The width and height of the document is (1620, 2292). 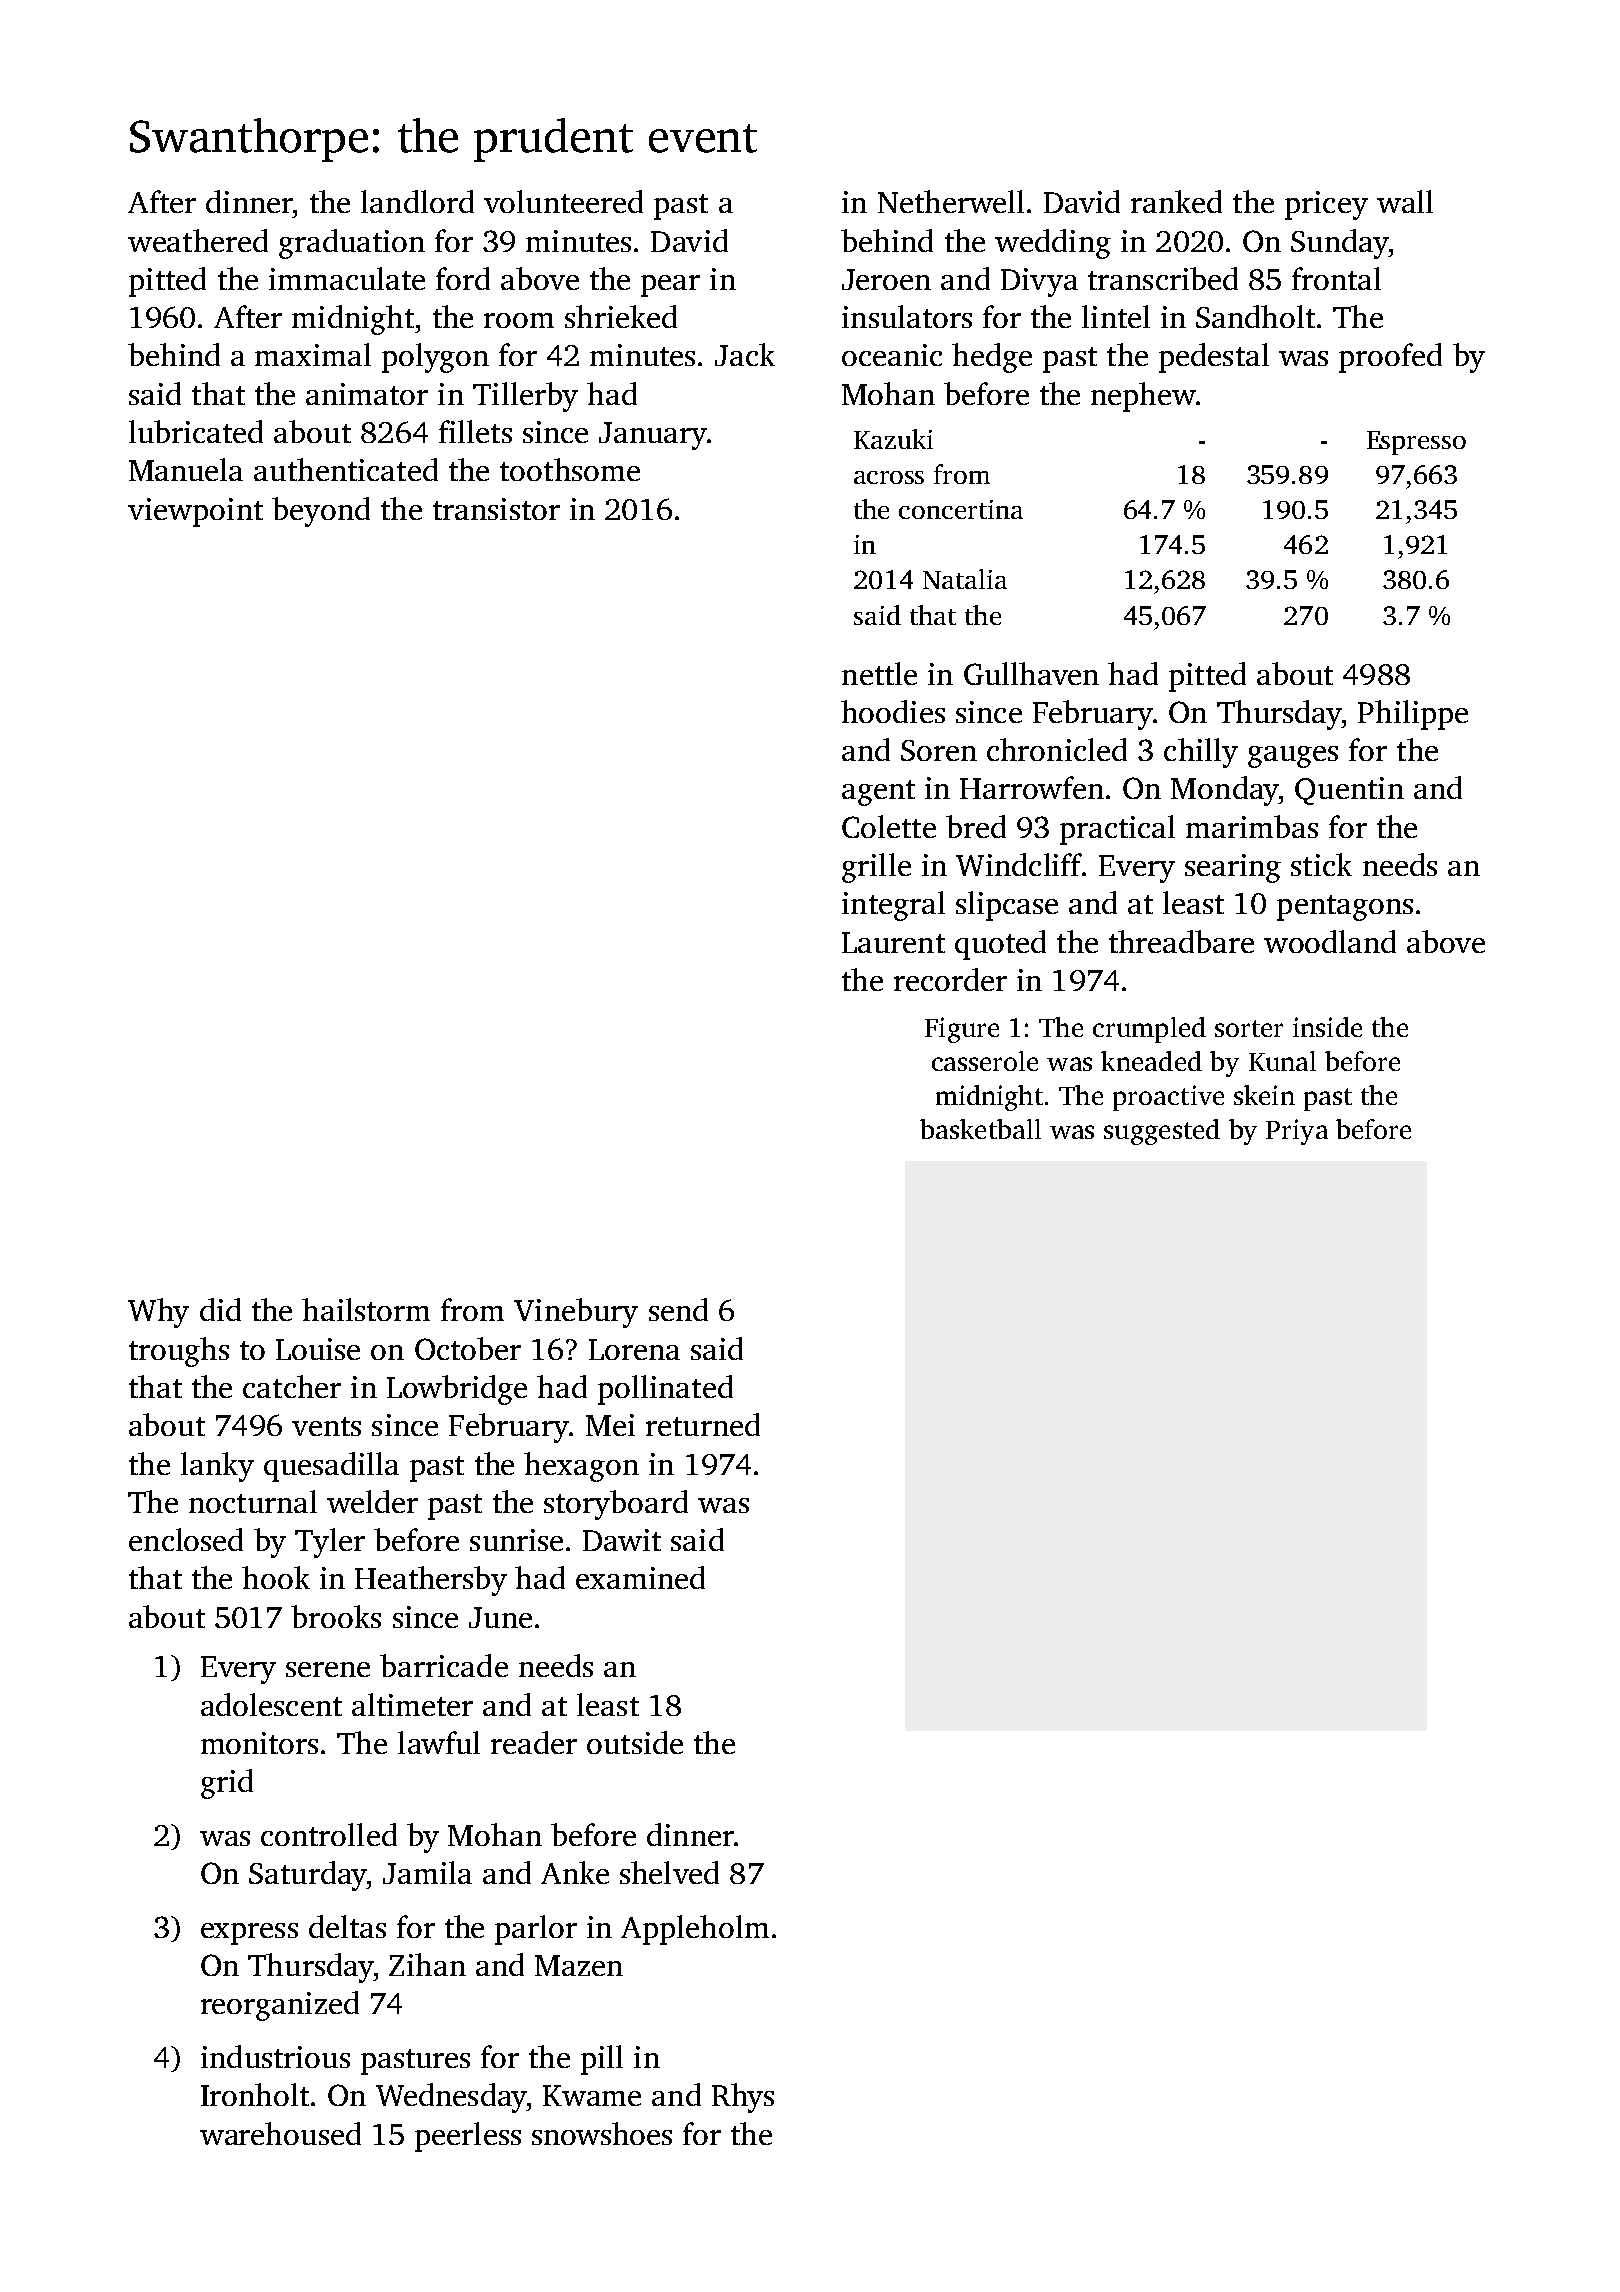 What do you see at coordinates (576, 1313) in the document?
I see `Vinebury` at bounding box center [576, 1313].
